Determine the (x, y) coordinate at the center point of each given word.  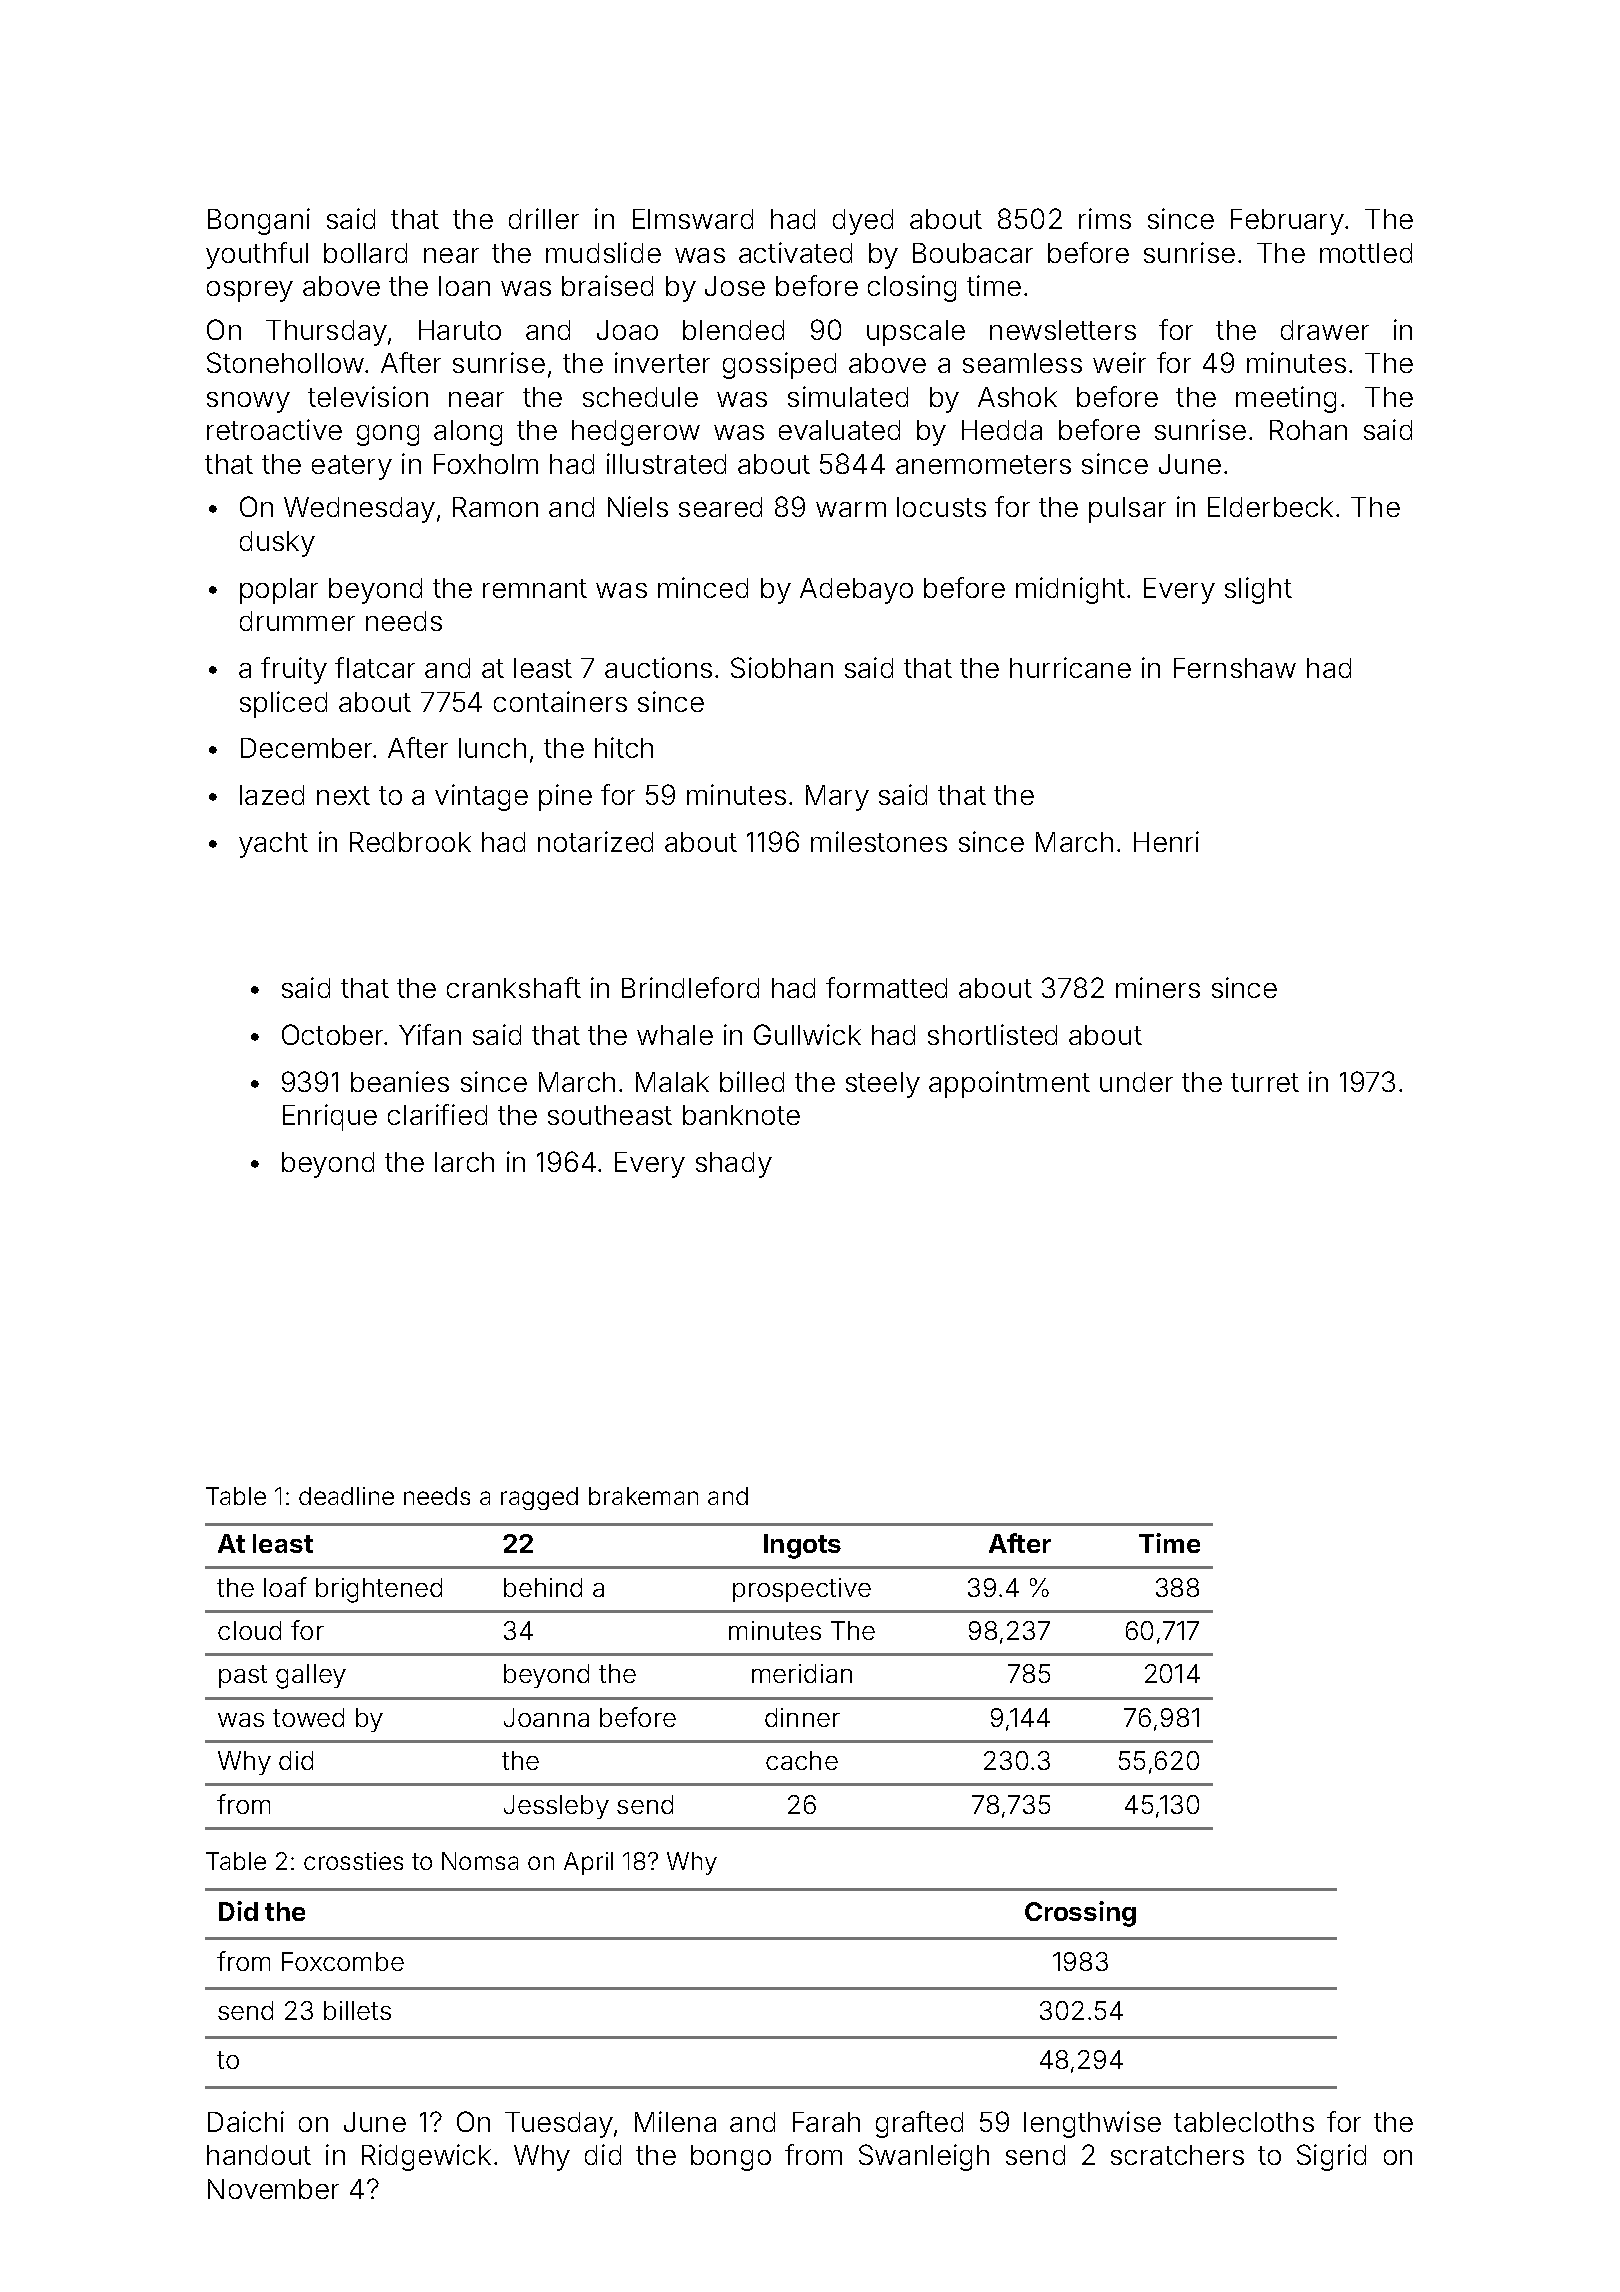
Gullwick (807, 1034)
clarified (437, 1114)
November (273, 2189)
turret (1265, 1082)
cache (802, 1760)
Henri (1166, 841)
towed (308, 1717)
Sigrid (1331, 2157)
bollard (365, 253)
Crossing (1080, 1914)
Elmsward (693, 219)
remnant (535, 588)
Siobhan (782, 667)
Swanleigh (924, 2157)
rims (1105, 218)
